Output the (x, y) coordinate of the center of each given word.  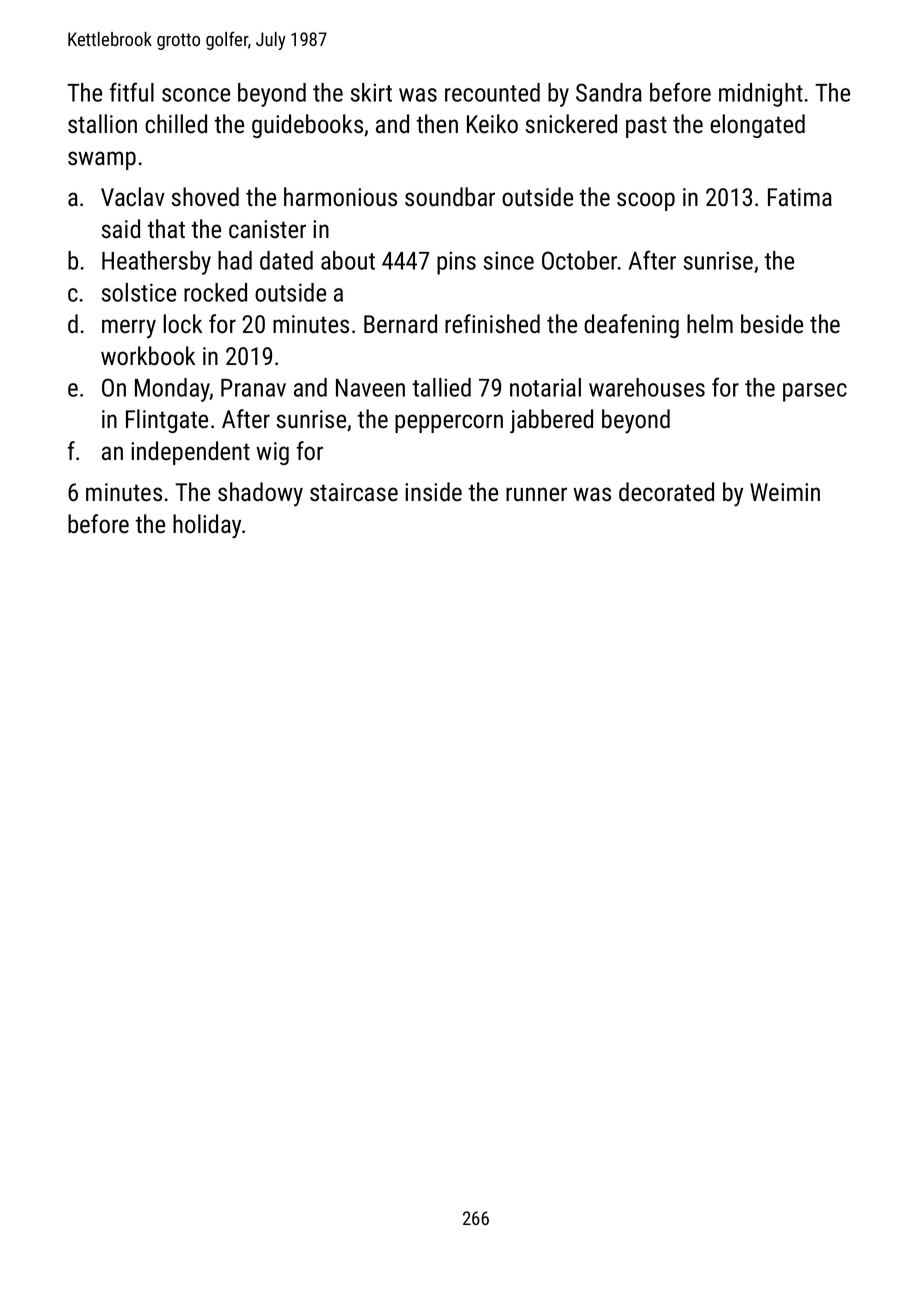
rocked (215, 292)
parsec (815, 392)
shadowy (260, 494)
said (121, 229)
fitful (132, 92)
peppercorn (449, 423)
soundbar (450, 197)
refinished (492, 324)
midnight (761, 95)
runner (536, 494)
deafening (631, 326)
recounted (492, 92)
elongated (757, 126)
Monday (172, 390)
